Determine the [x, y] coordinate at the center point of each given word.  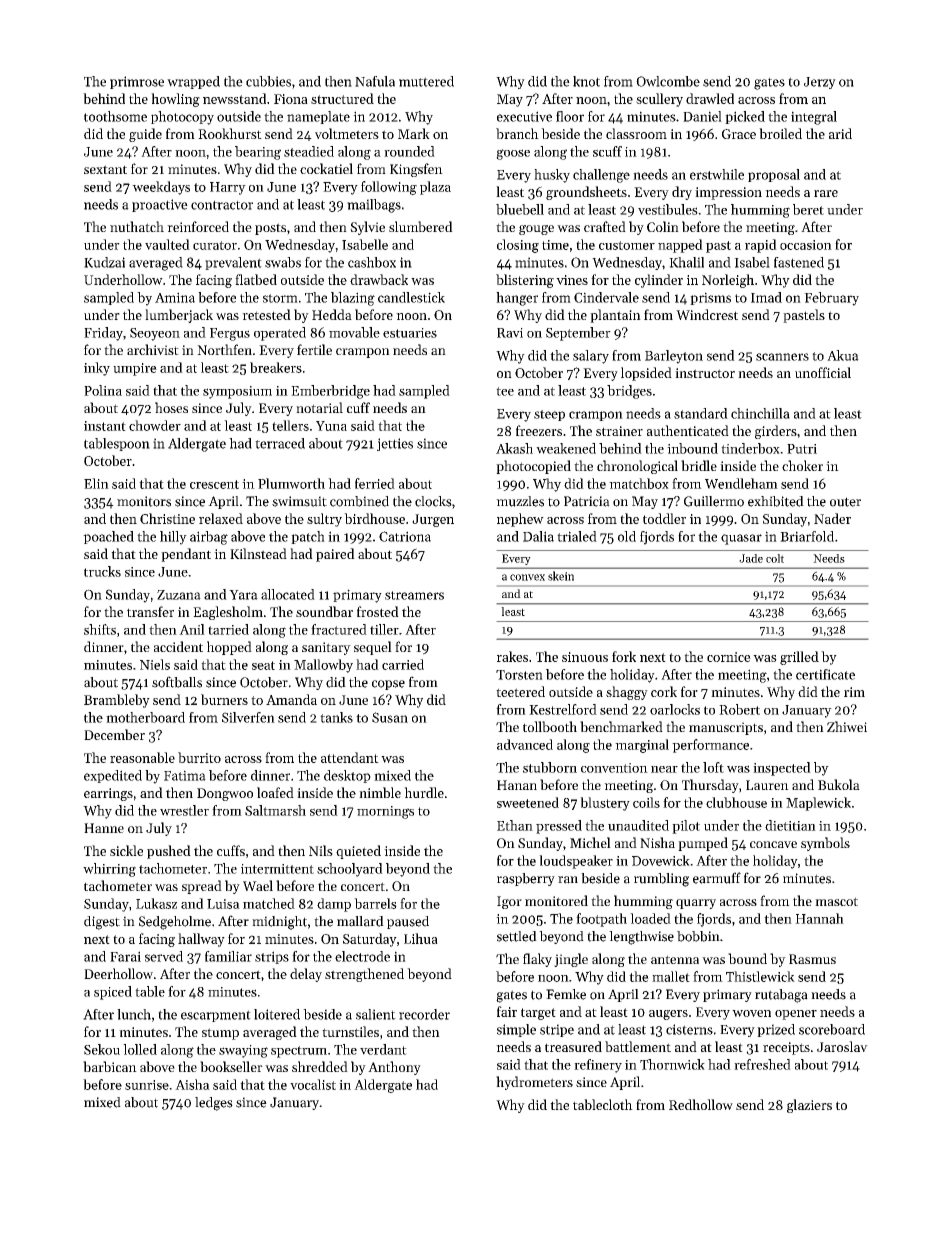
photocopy [182, 118]
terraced [280, 443]
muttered [426, 81]
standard [701, 413]
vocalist [313, 1084]
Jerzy [820, 83]
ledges [214, 1104]
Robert [739, 709]
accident [178, 646]
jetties [395, 444]
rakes [512, 656]
